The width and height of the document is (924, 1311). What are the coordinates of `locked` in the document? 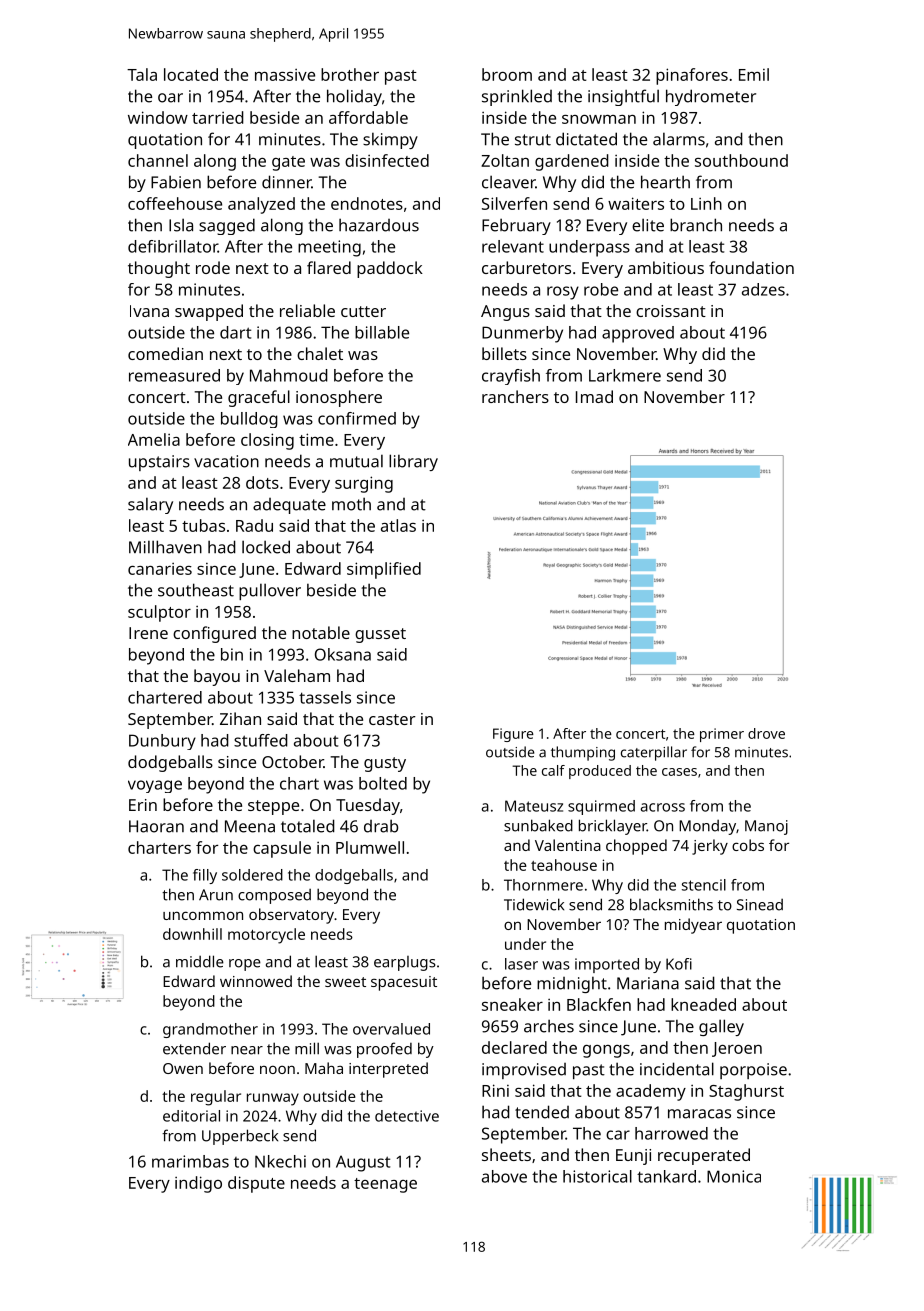 It's located at (266, 547).
